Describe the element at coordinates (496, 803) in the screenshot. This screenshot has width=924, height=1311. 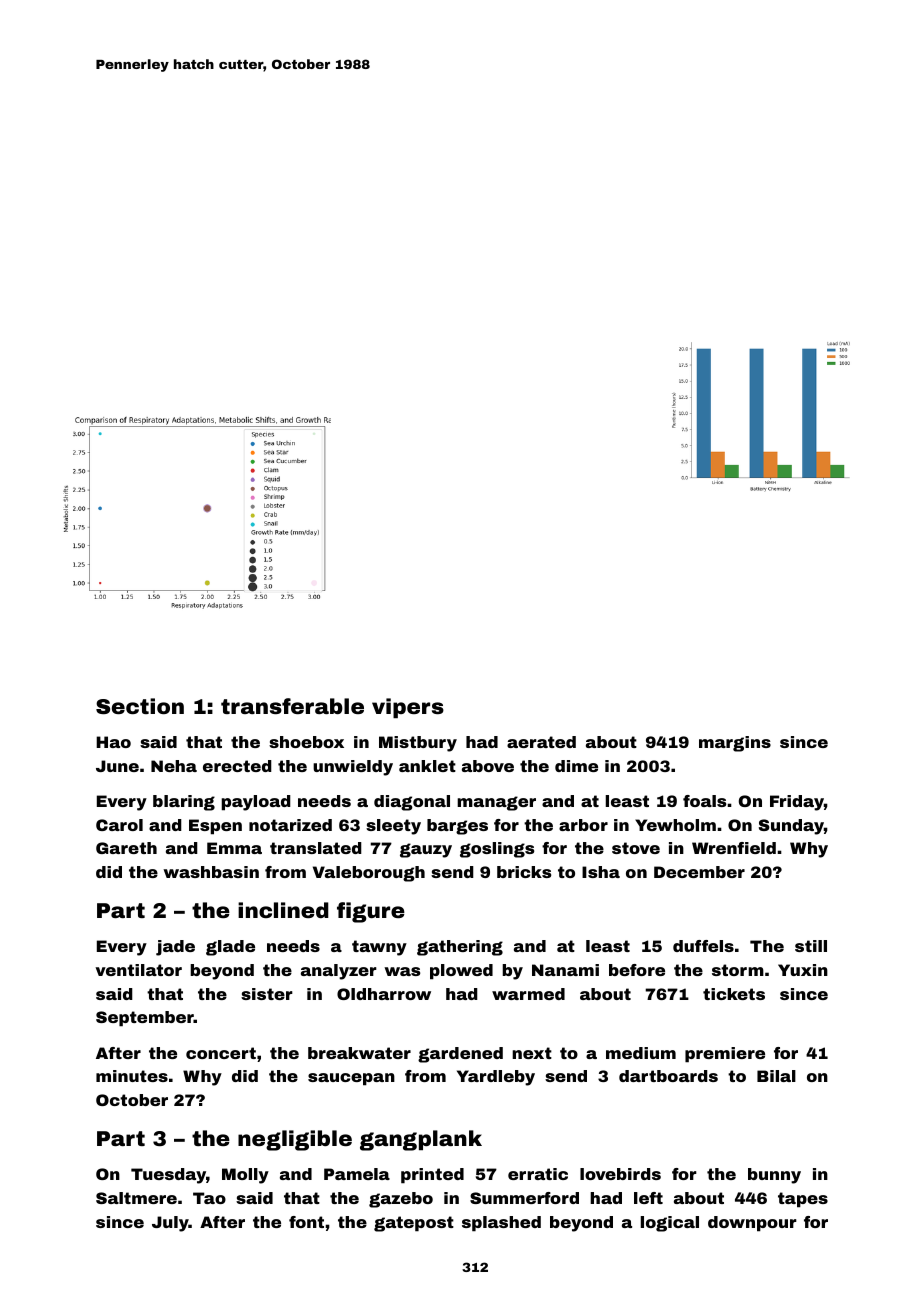
I see `manager` at that location.
